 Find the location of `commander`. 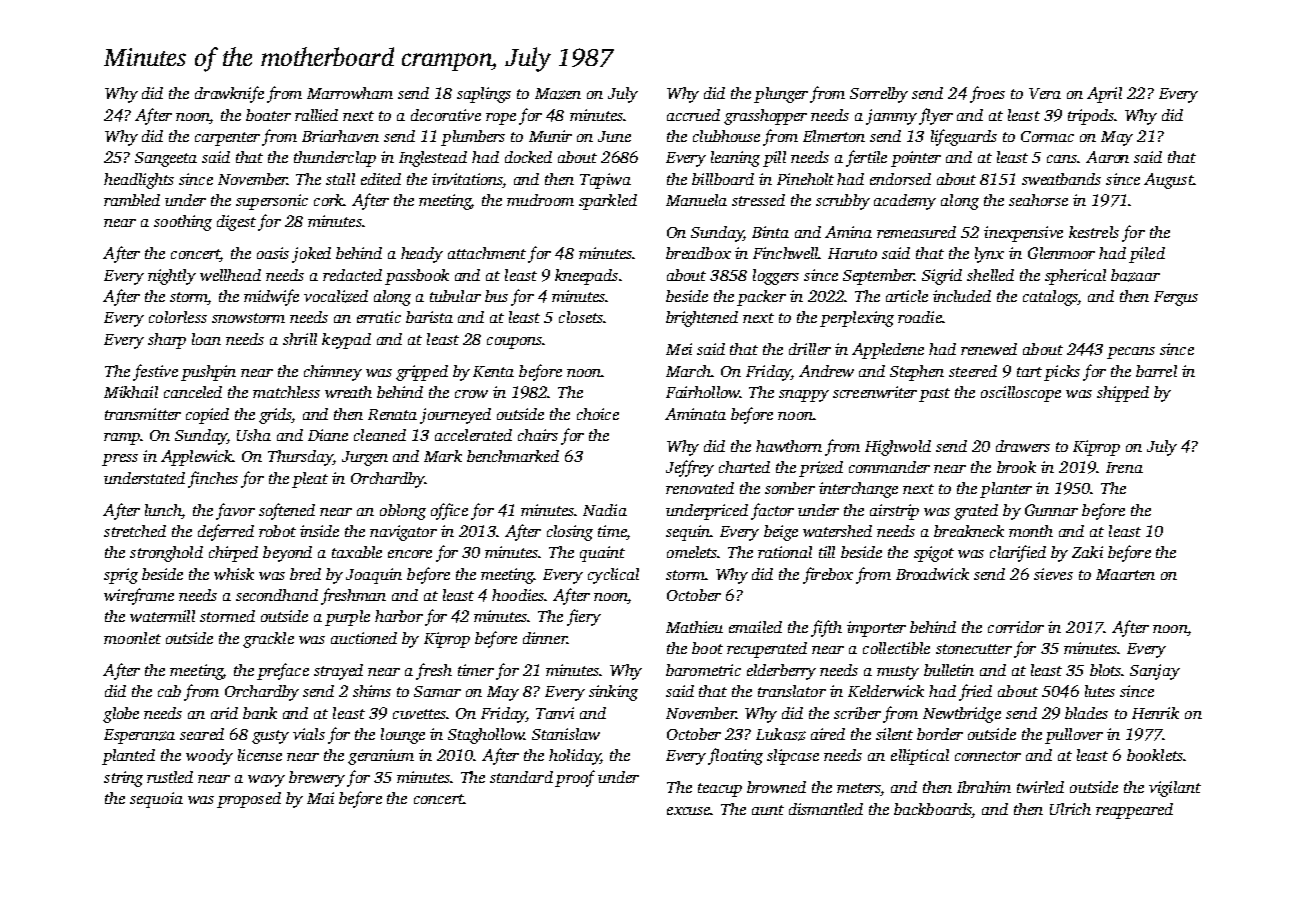

commander is located at coordinates (889, 467).
